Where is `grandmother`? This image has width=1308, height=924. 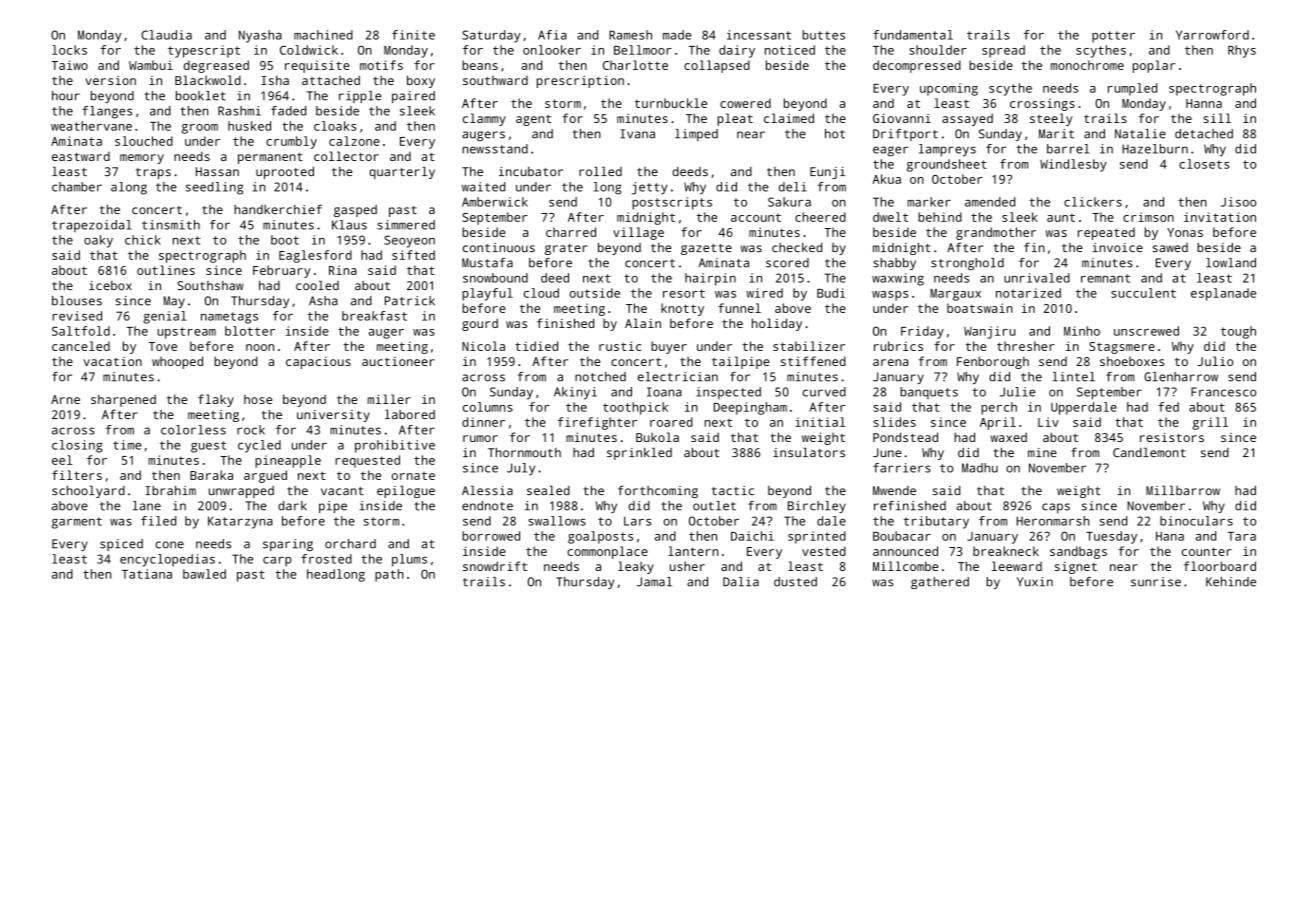 grandmother is located at coordinates (996, 233).
